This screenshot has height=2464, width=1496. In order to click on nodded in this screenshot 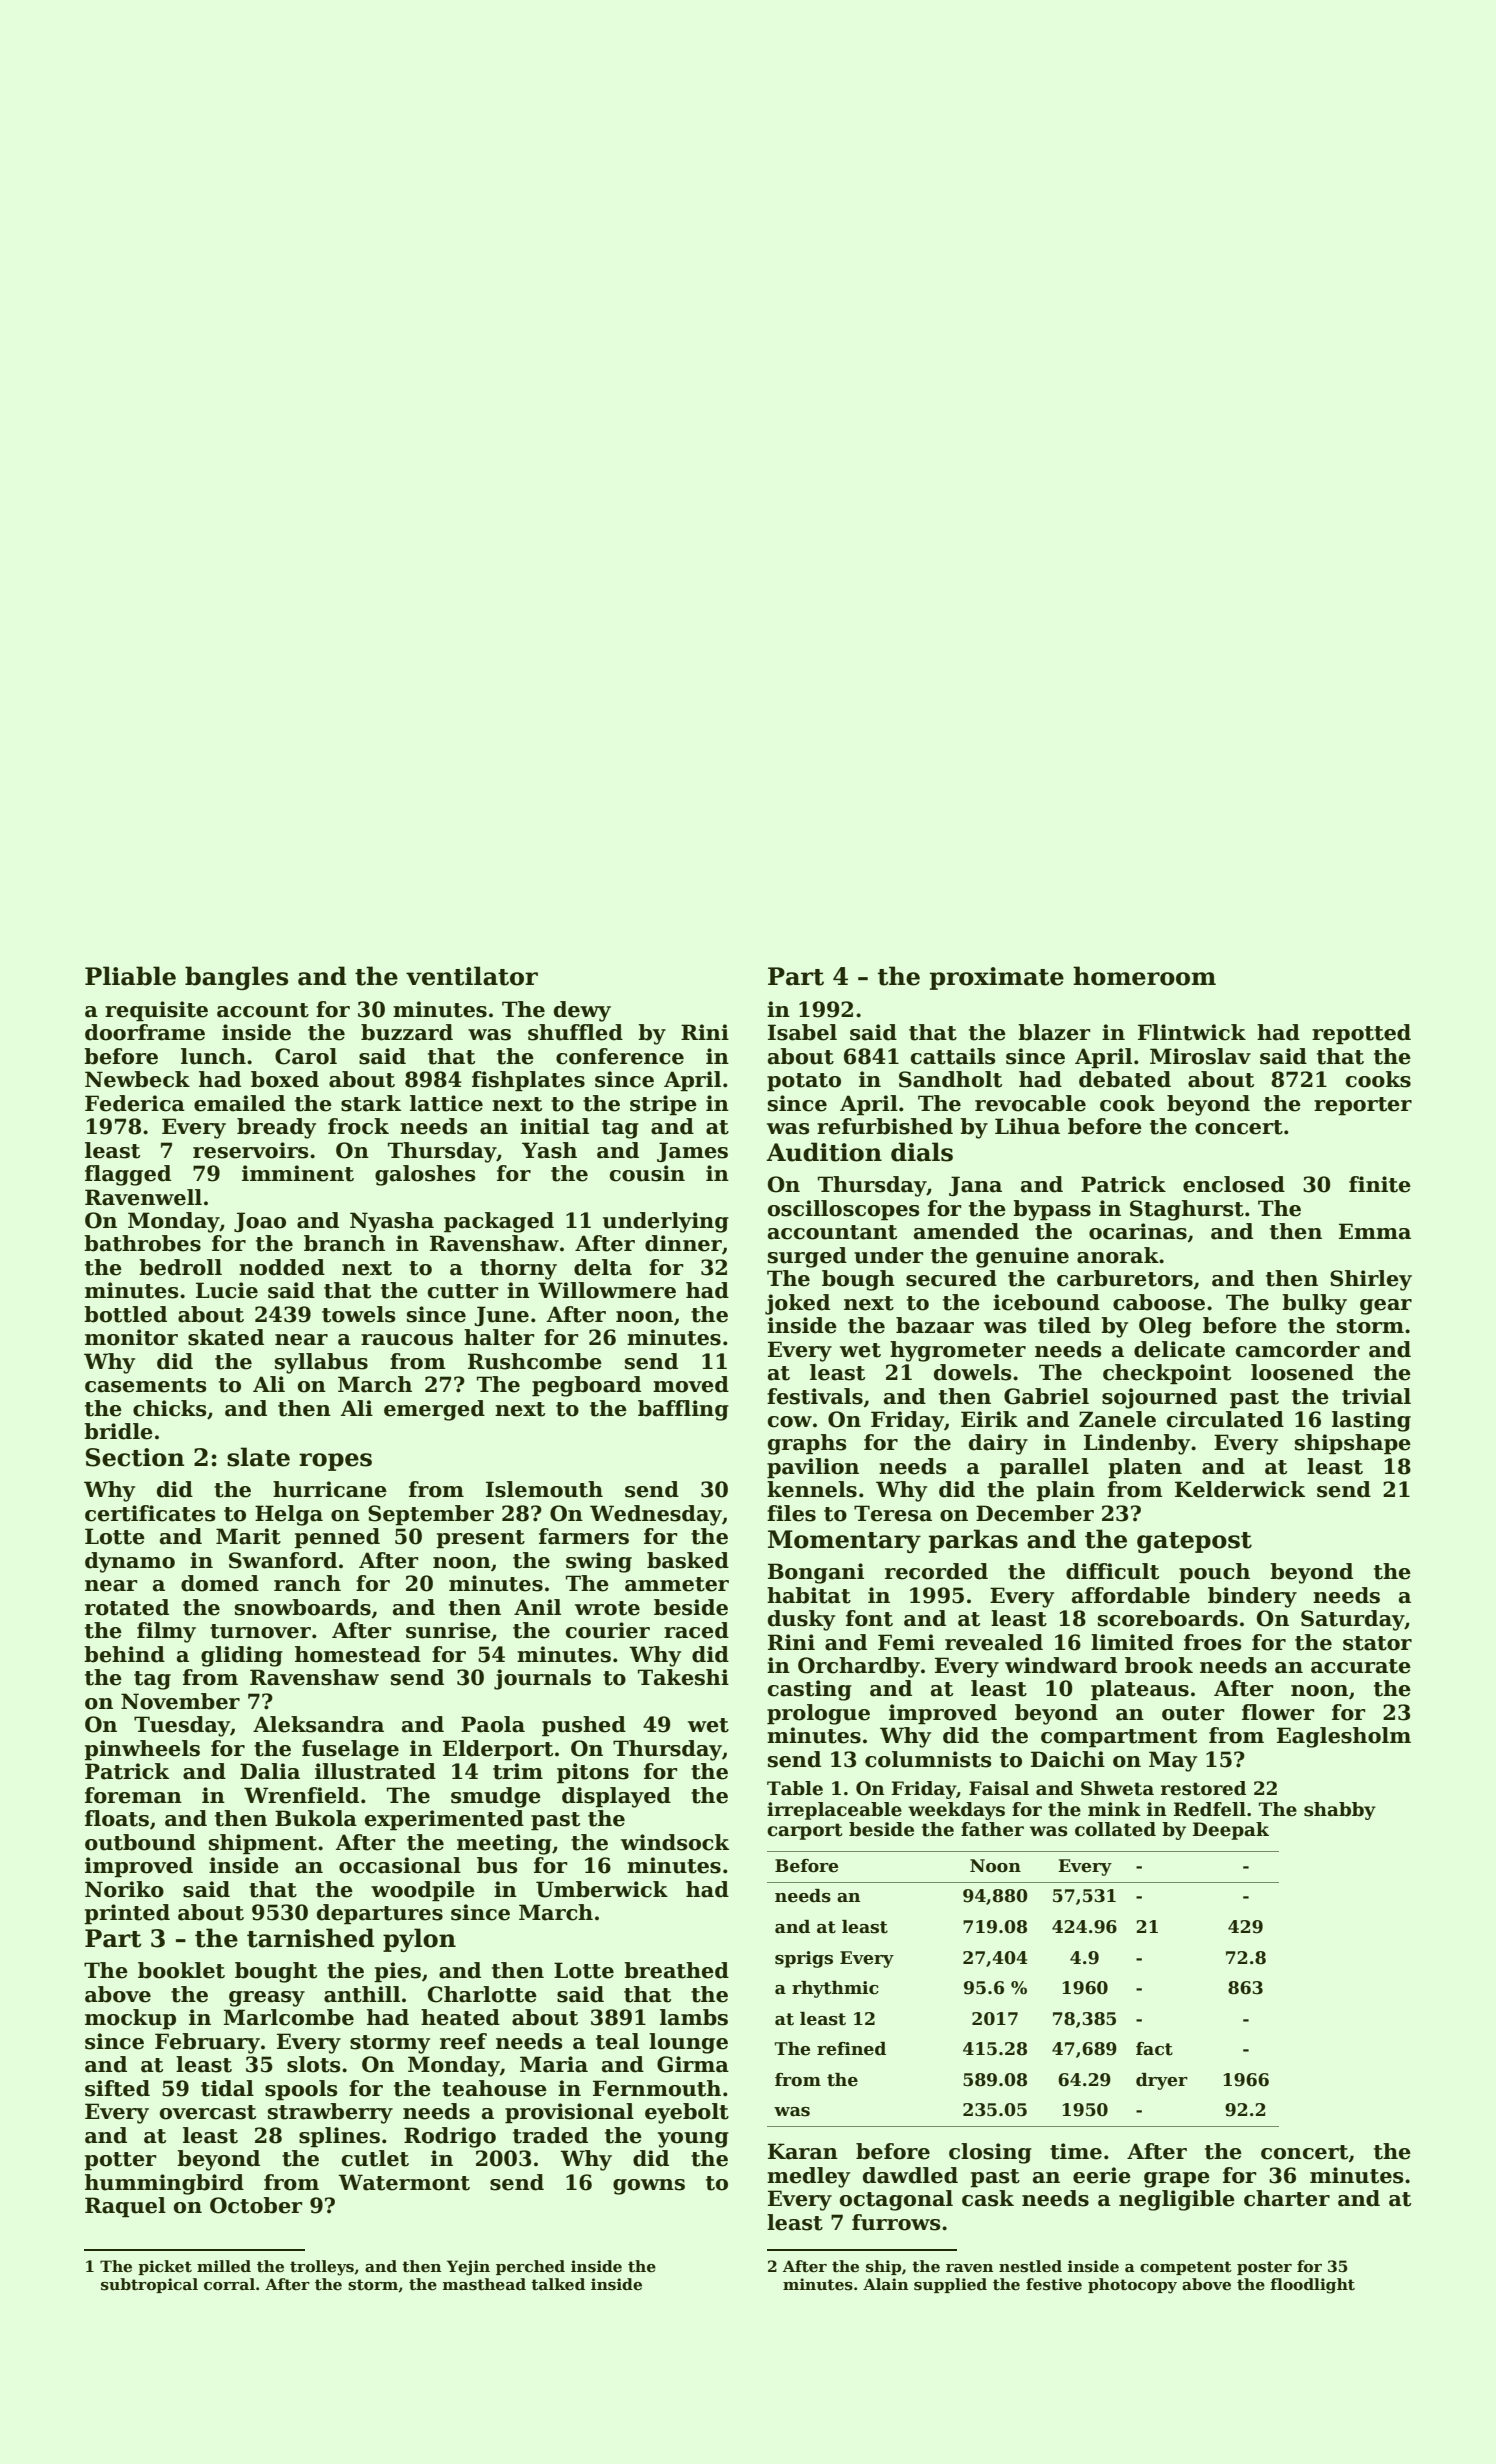, I will do `click(282, 1267)`.
